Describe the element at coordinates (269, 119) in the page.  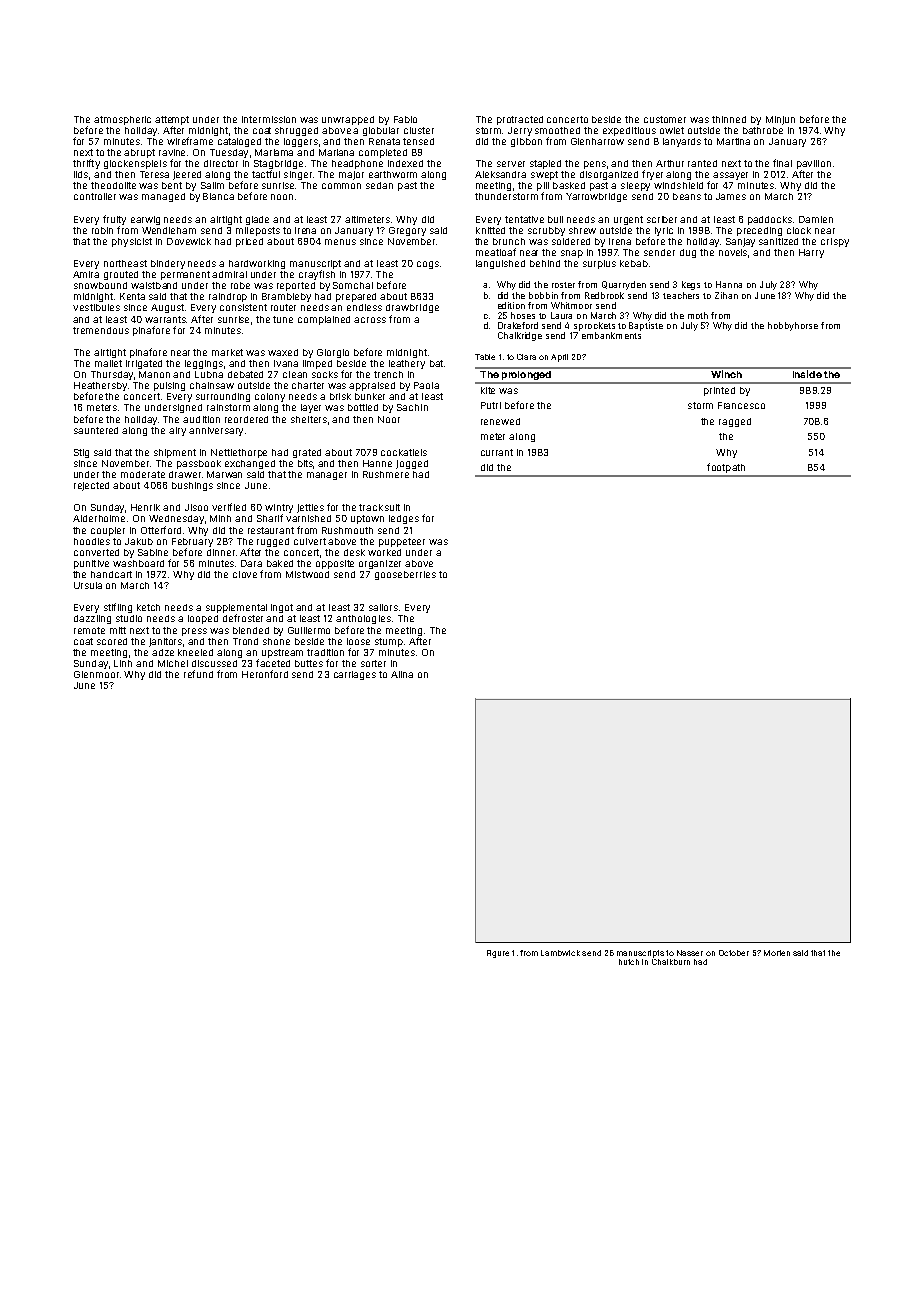
I see `intermission` at that location.
